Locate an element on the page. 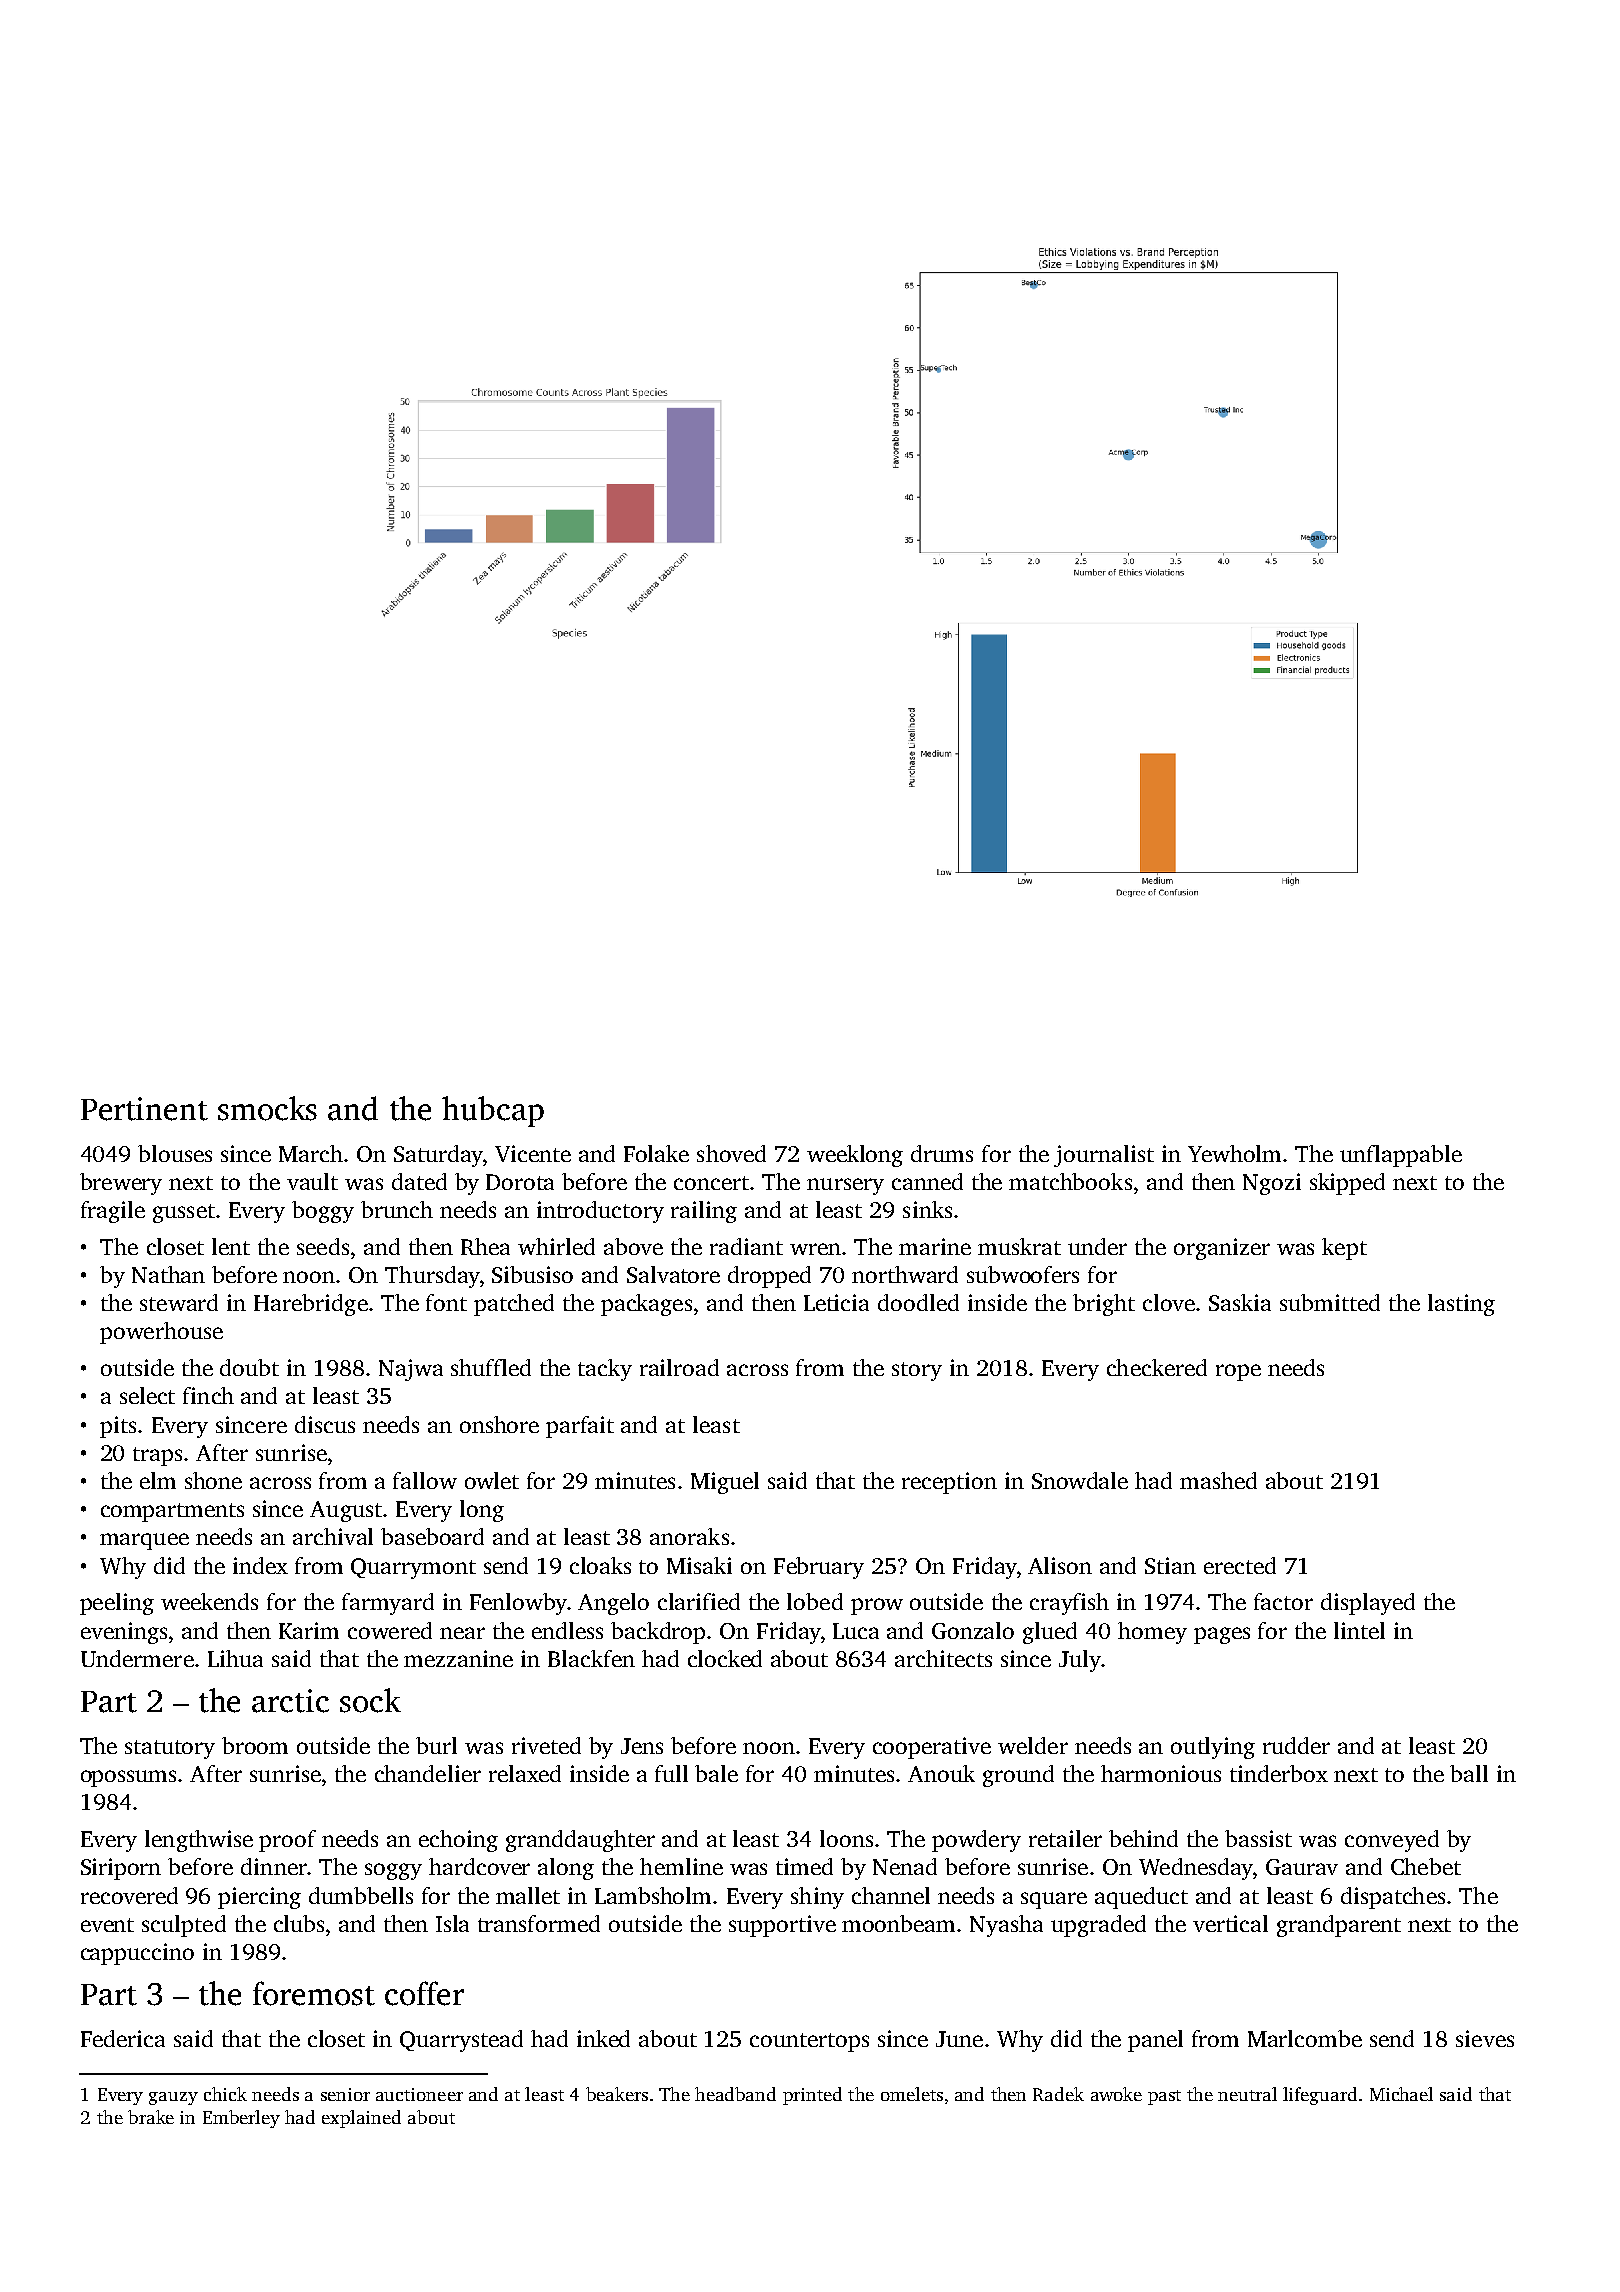  Vicente is located at coordinates (533, 1153).
